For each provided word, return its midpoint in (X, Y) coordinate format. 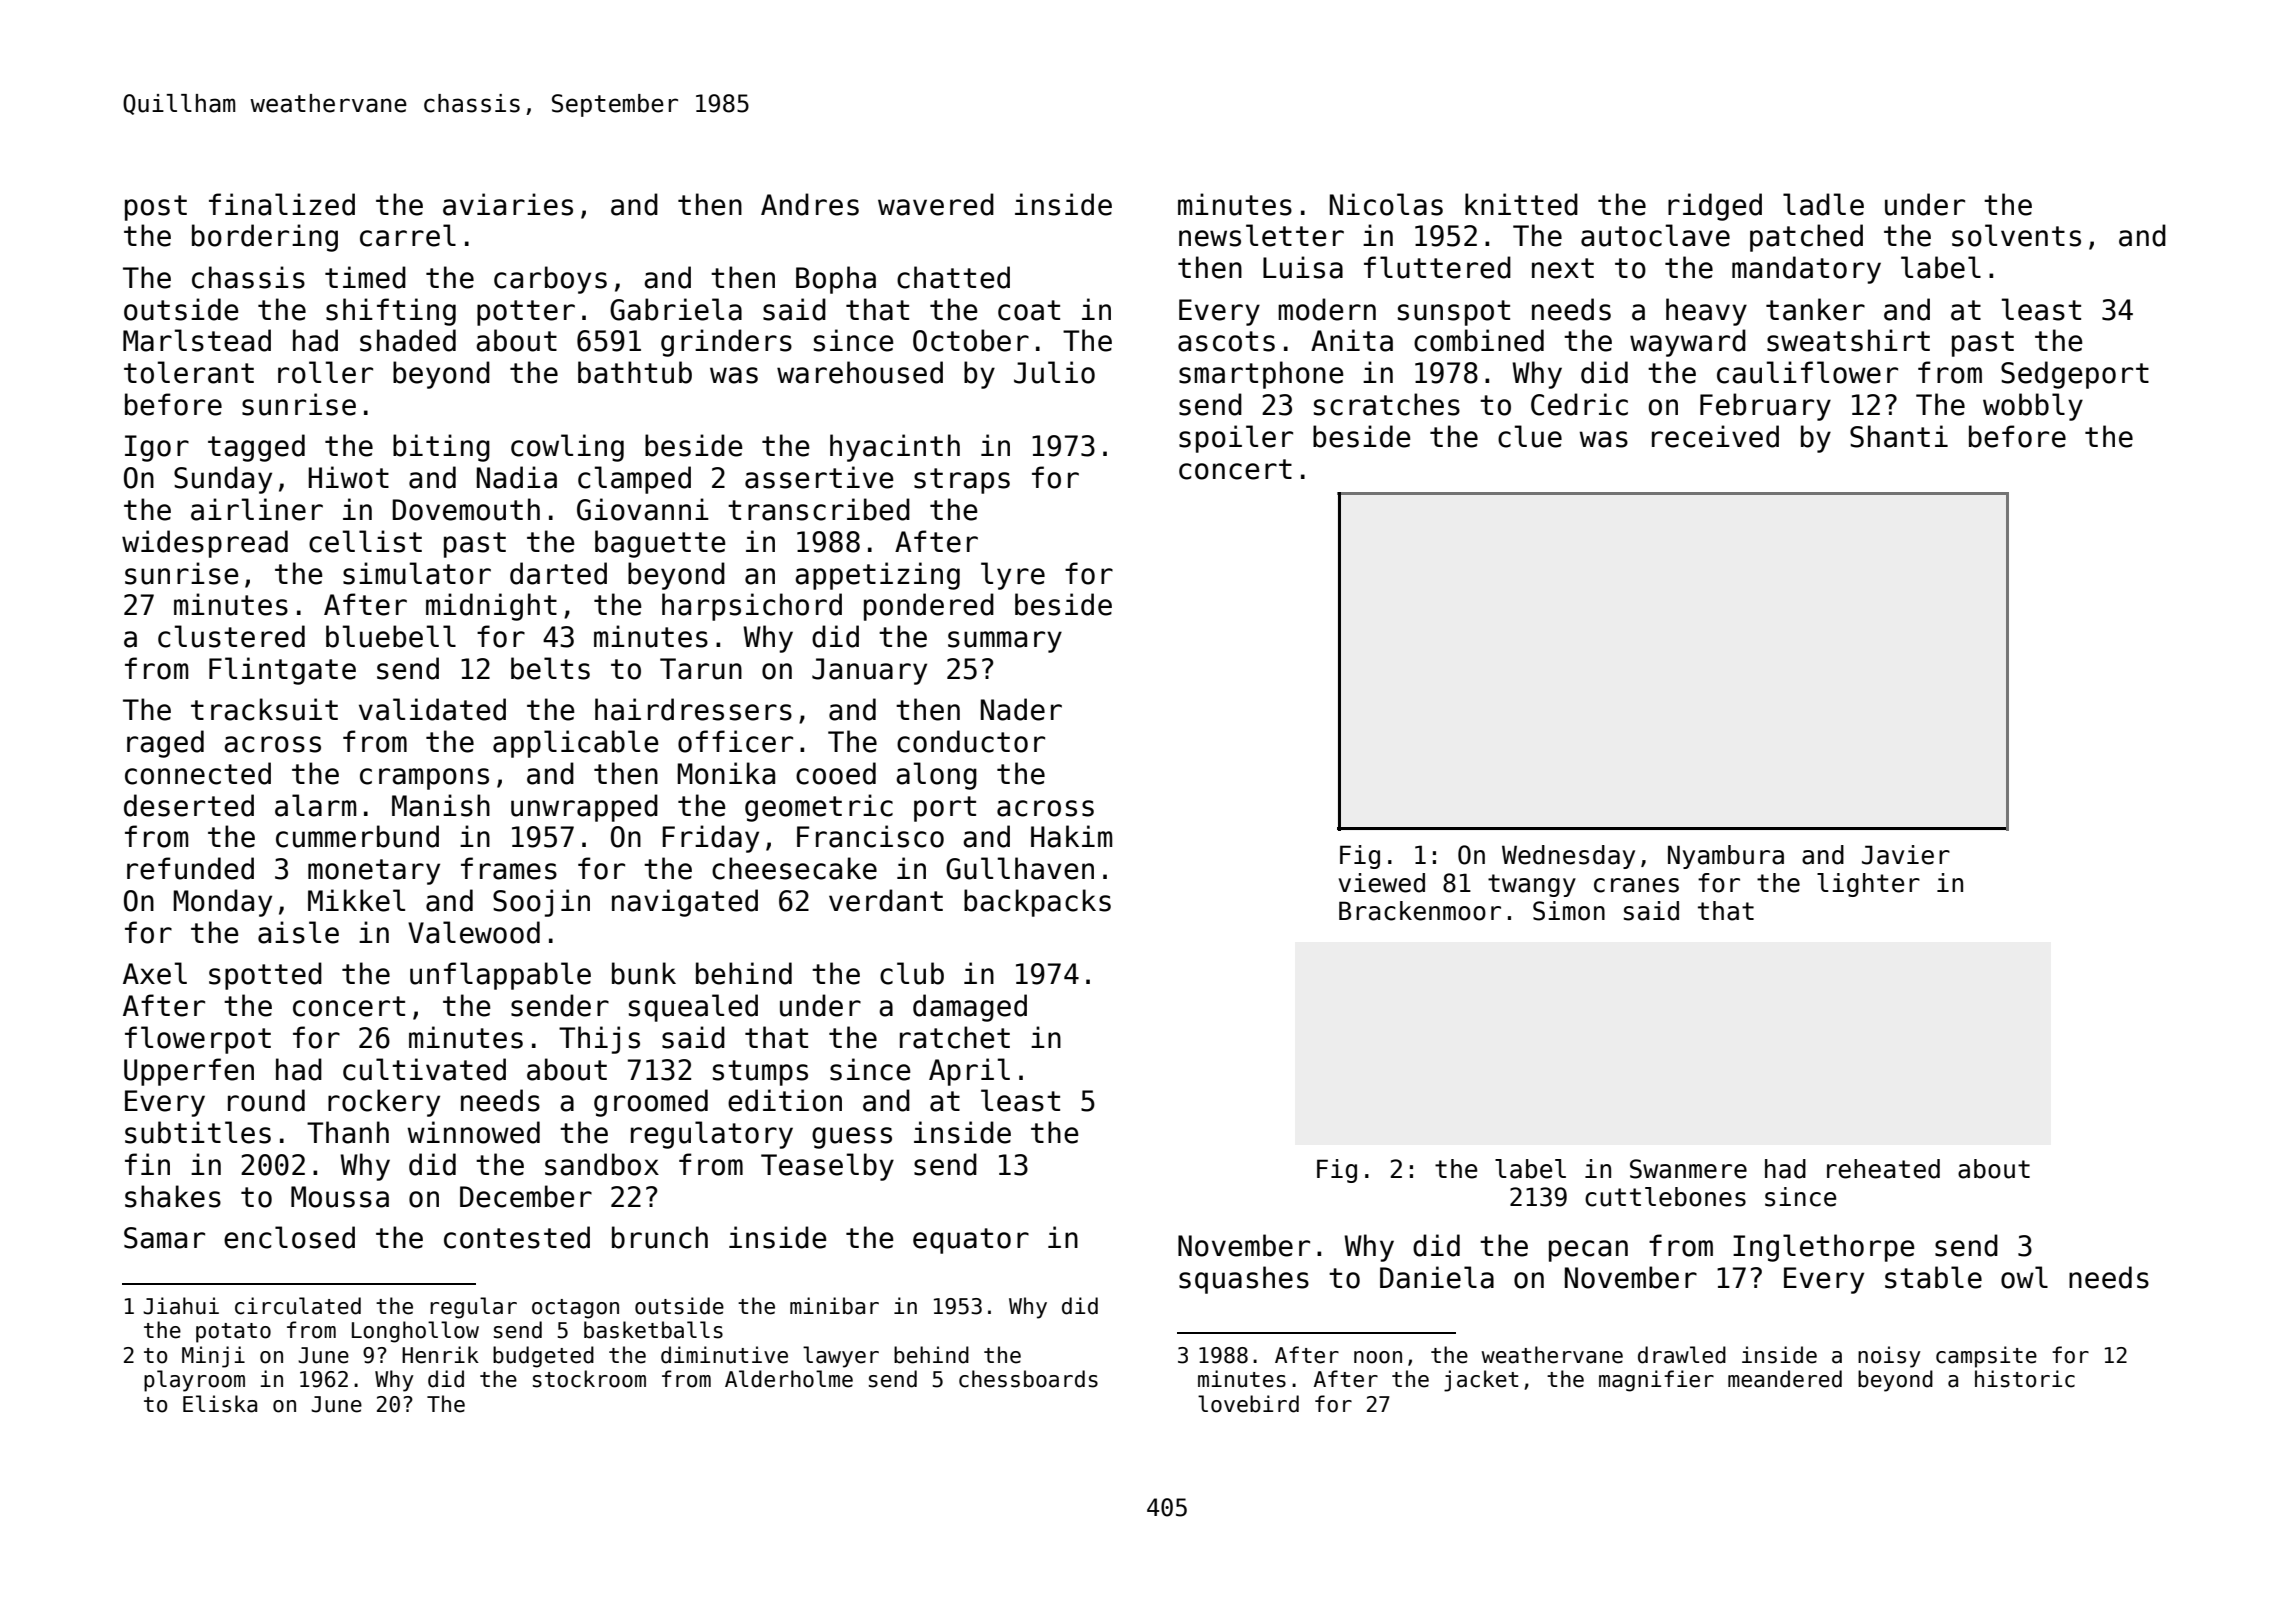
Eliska (220, 1404)
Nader (1021, 709)
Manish (441, 805)
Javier (1906, 855)
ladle (1823, 204)
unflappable (500, 976)
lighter (1868, 885)
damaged (970, 1008)
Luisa (1303, 267)
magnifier (1656, 1381)
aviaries (508, 204)
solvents (2016, 235)
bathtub (635, 372)
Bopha (836, 280)
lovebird (1248, 1404)
